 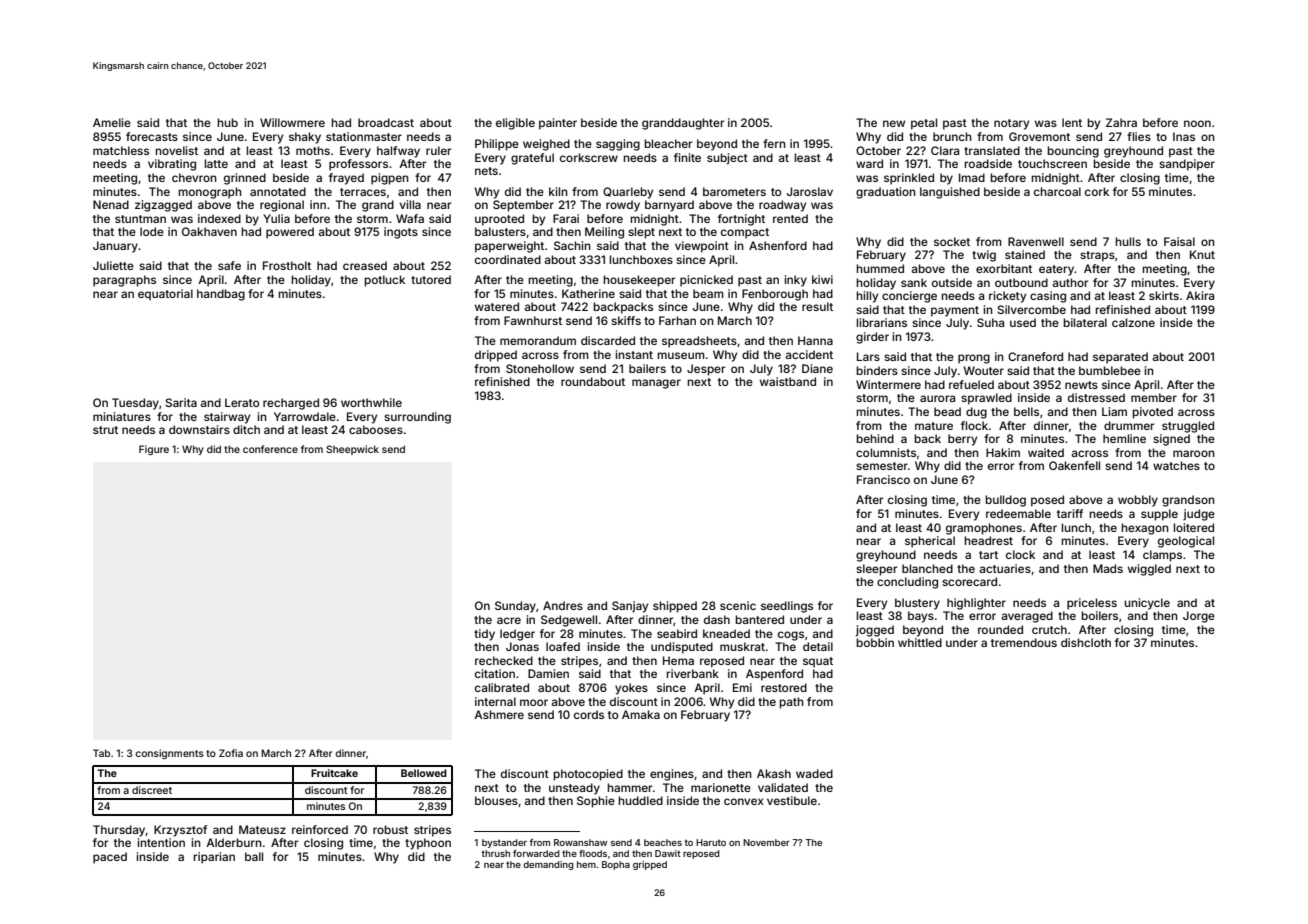 What do you see at coordinates (112, 122) in the screenshot?
I see `Amelie` at bounding box center [112, 122].
